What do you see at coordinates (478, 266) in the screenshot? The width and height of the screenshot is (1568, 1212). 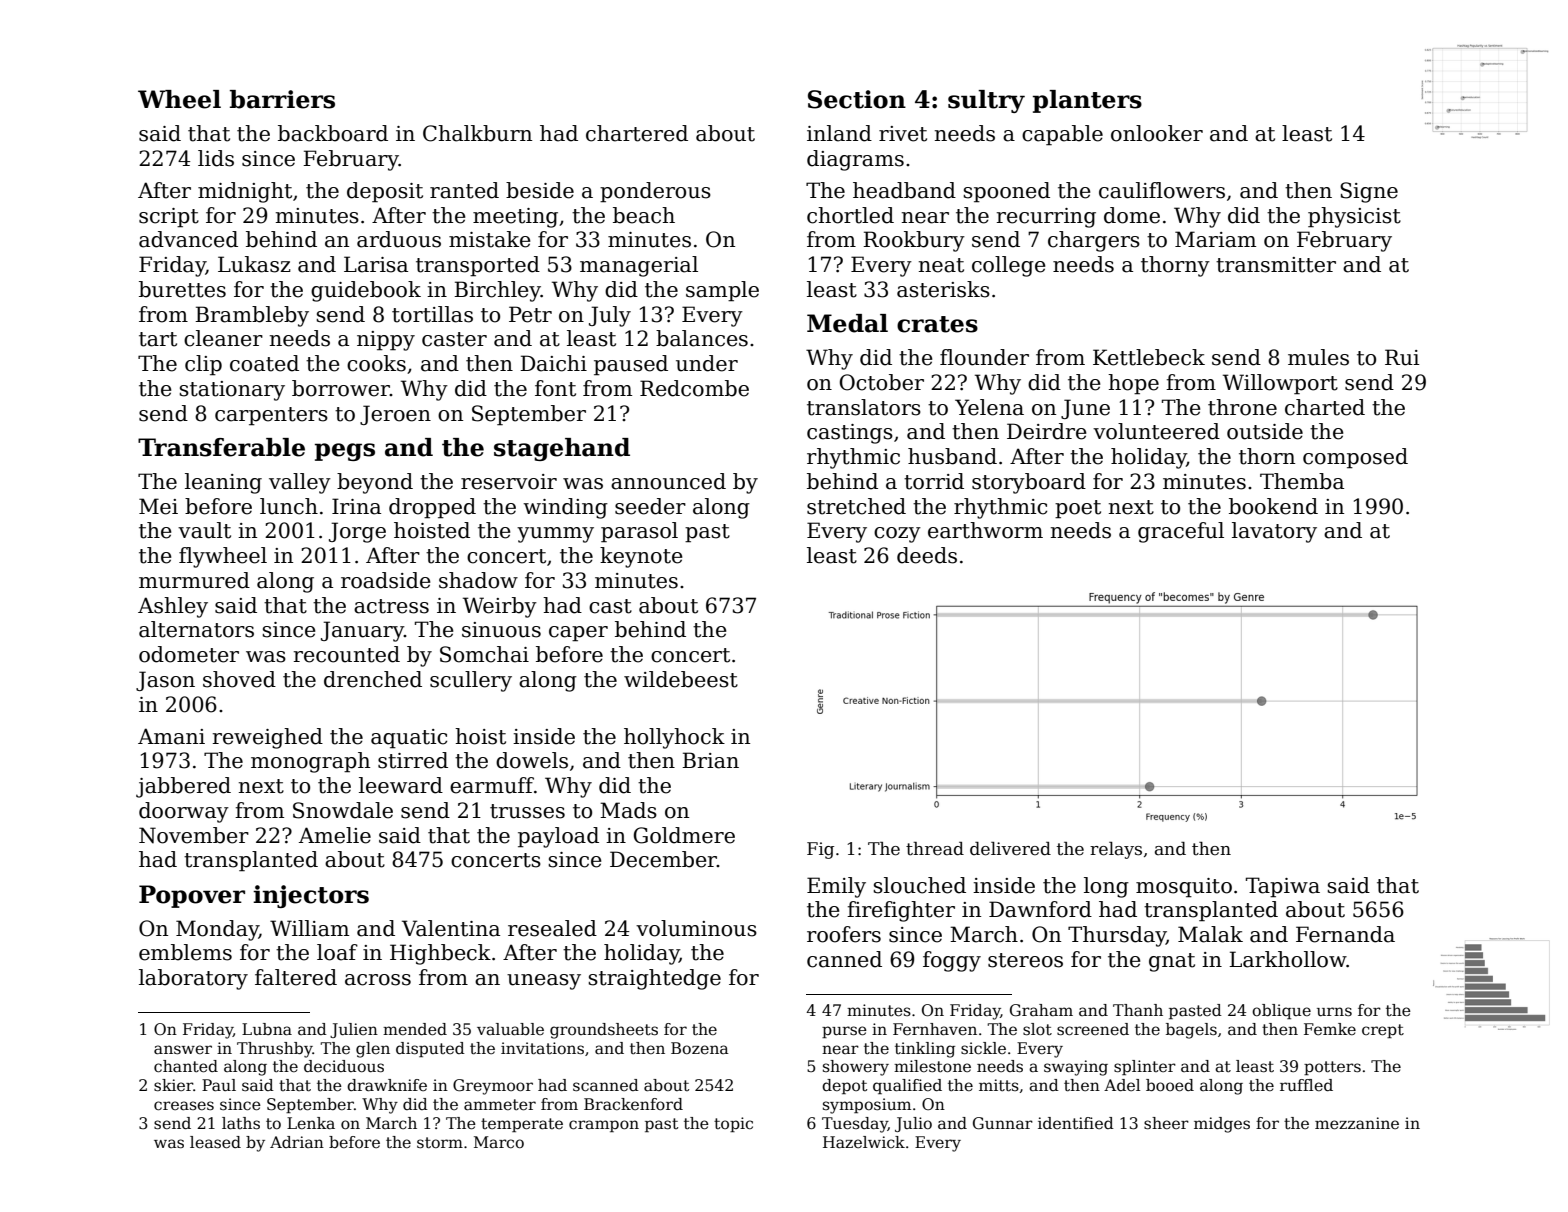 I see `transported` at bounding box center [478, 266].
